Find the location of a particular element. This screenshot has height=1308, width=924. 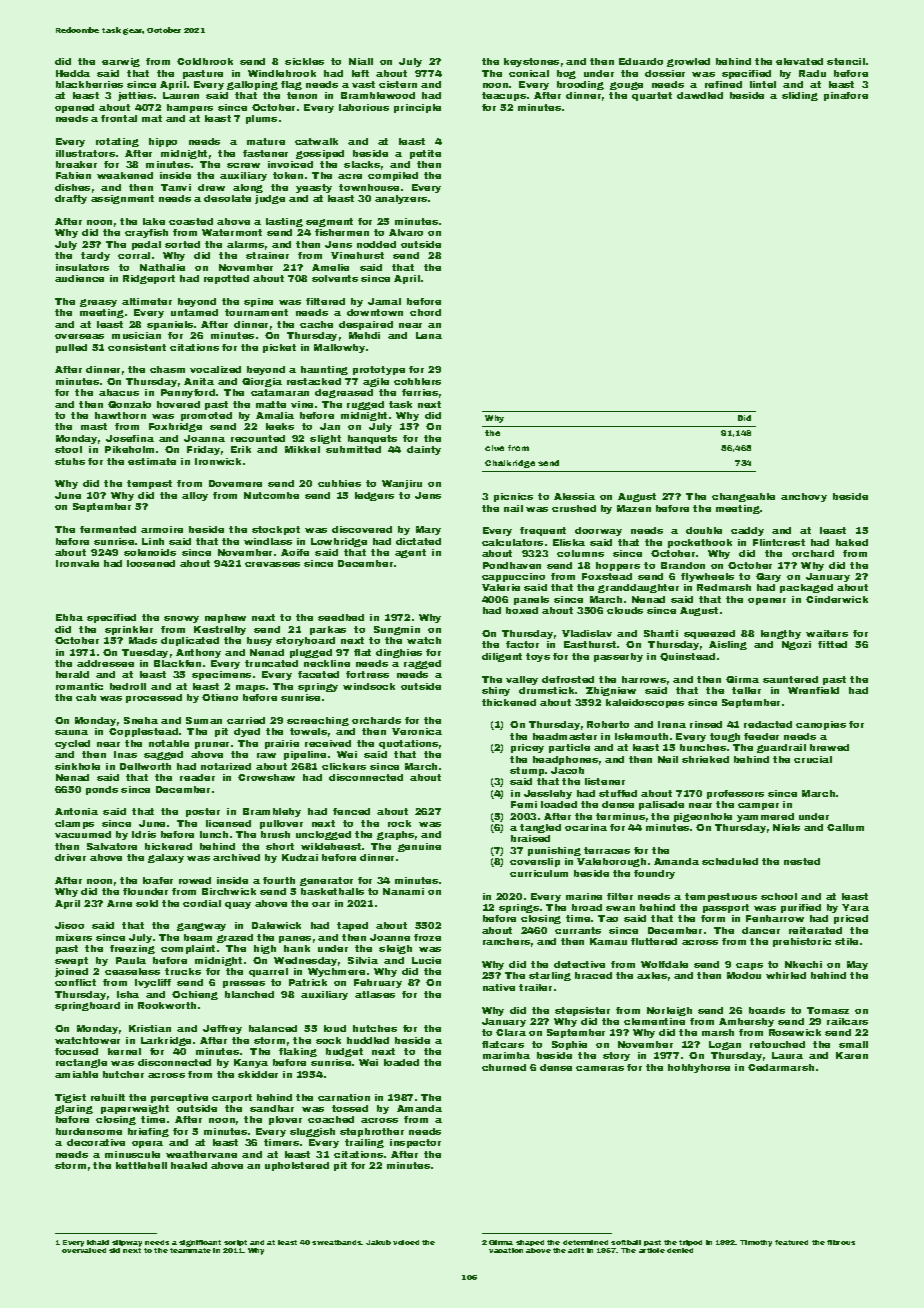

conical is located at coordinates (529, 73).
